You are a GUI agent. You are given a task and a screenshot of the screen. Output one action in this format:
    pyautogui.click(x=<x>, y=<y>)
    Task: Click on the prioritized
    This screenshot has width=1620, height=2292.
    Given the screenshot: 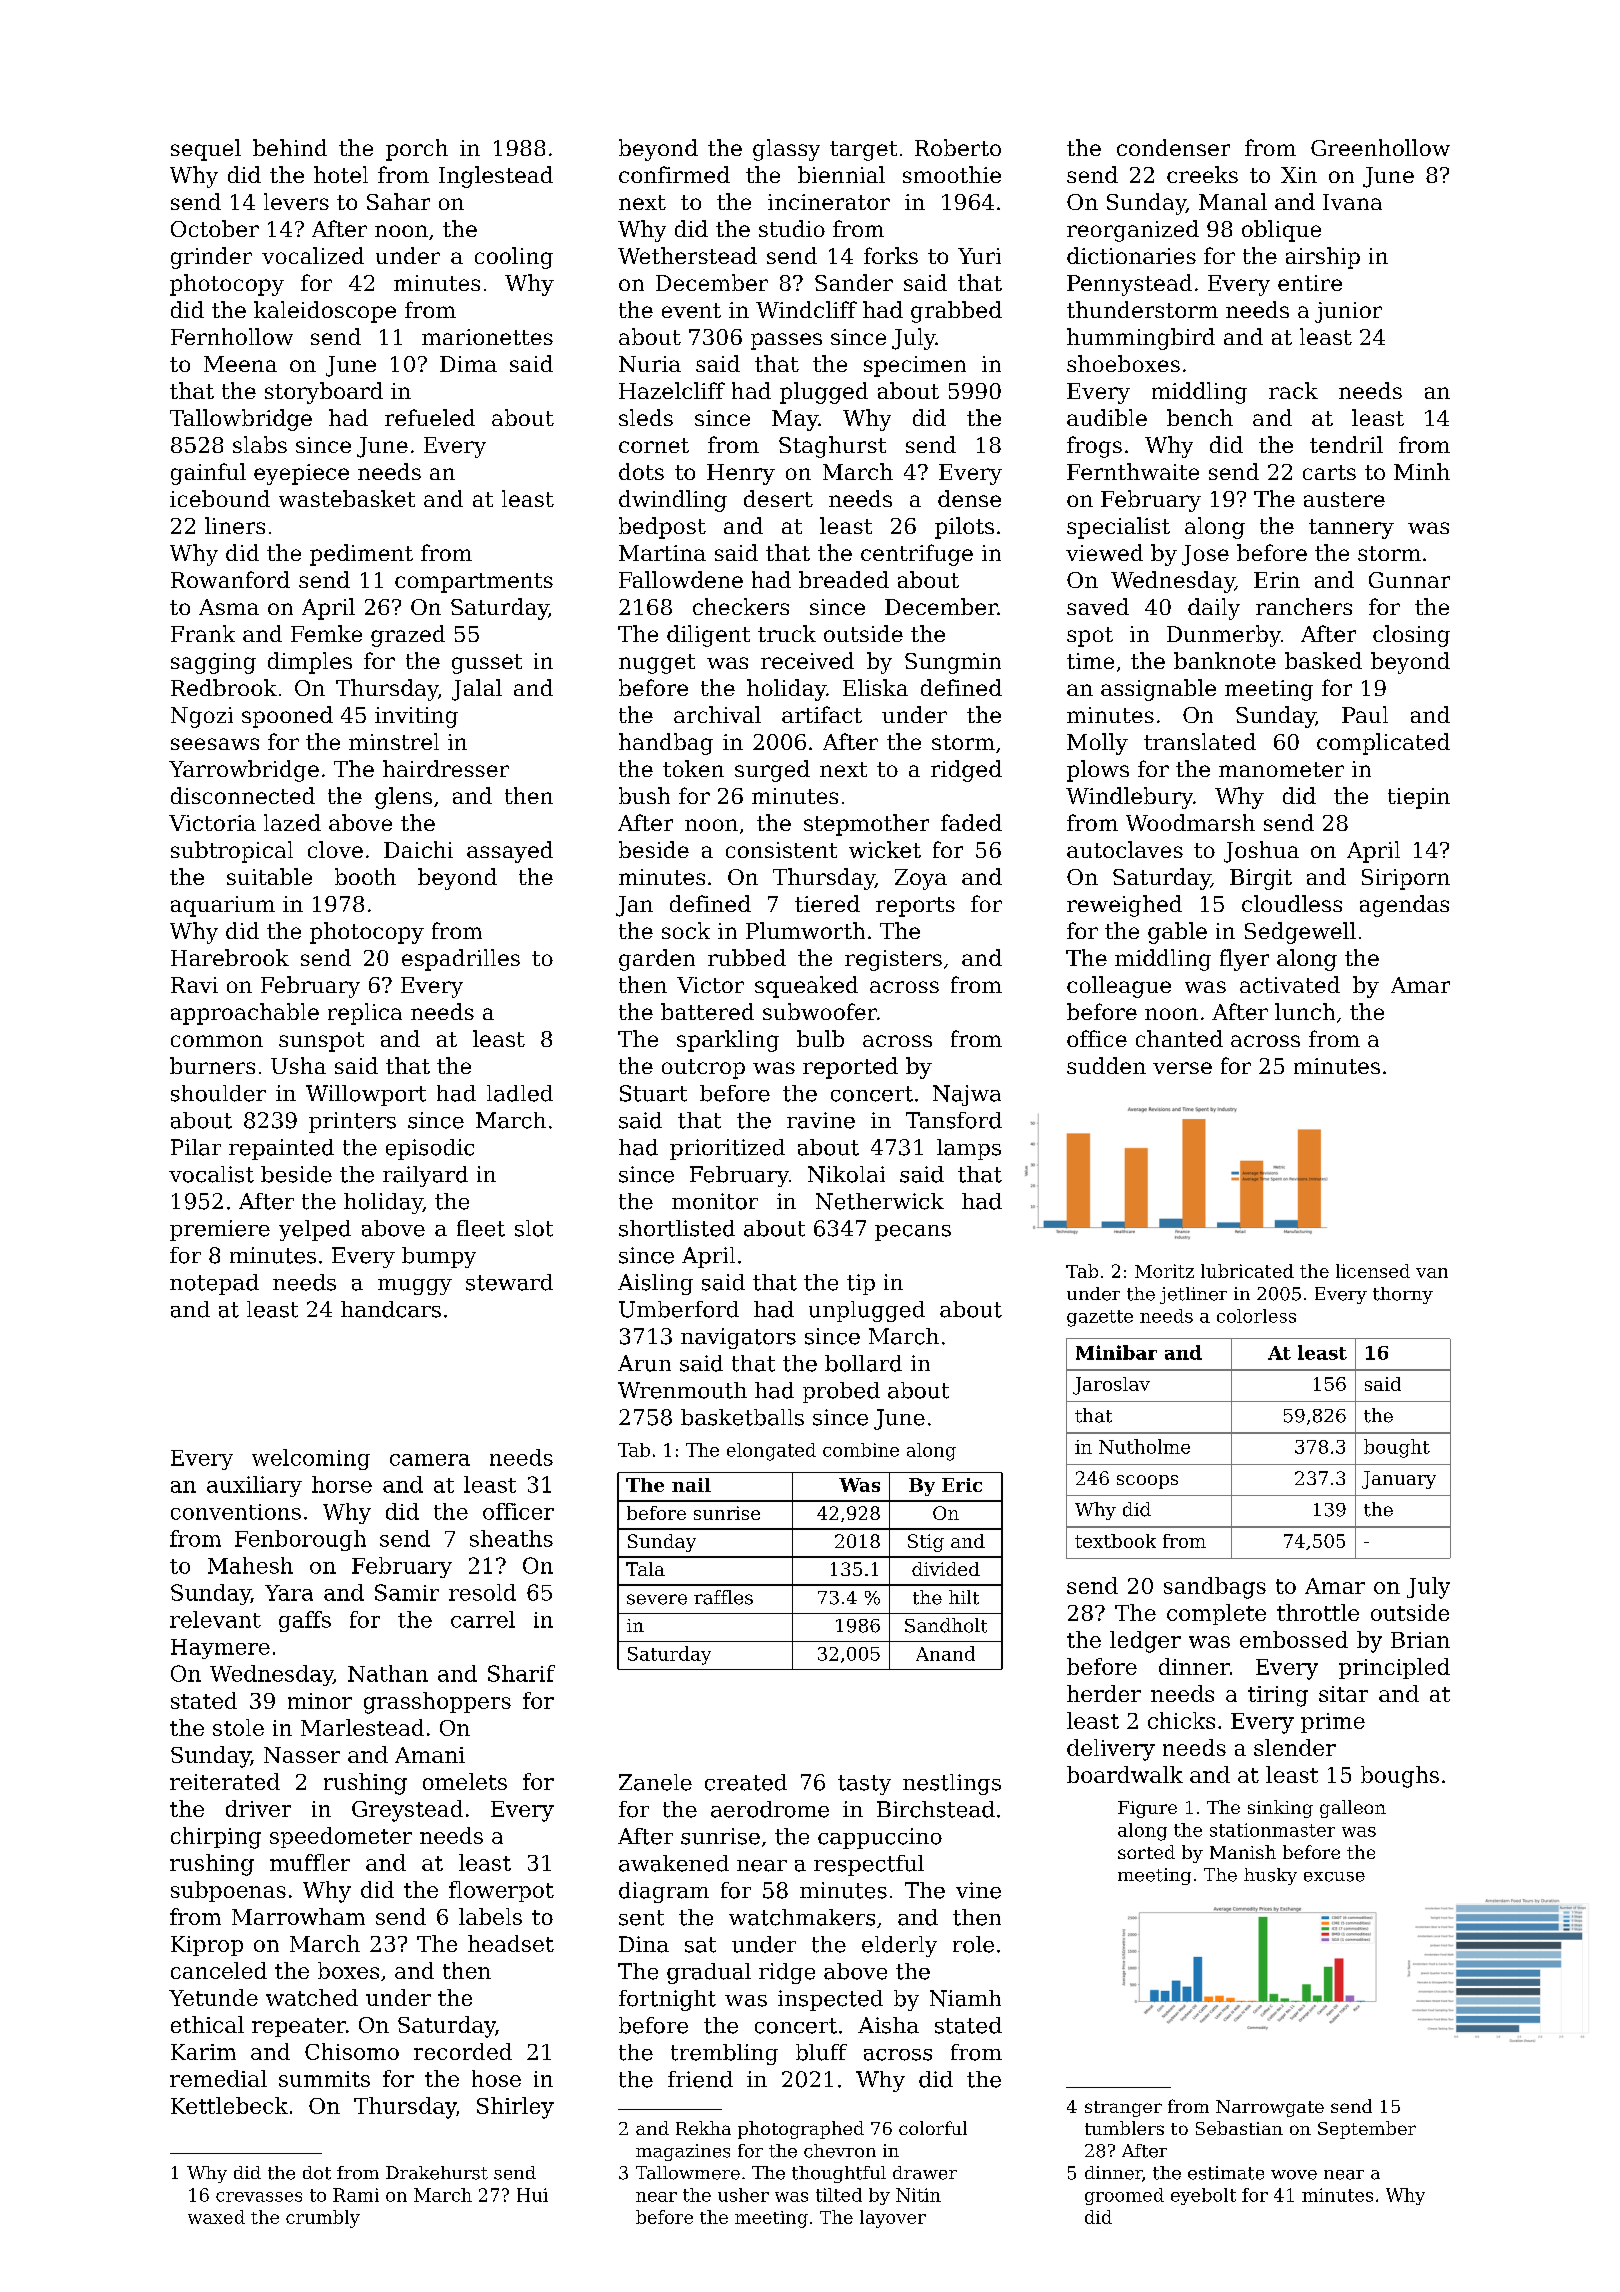 What is the action you would take?
    pyautogui.click(x=727, y=1149)
